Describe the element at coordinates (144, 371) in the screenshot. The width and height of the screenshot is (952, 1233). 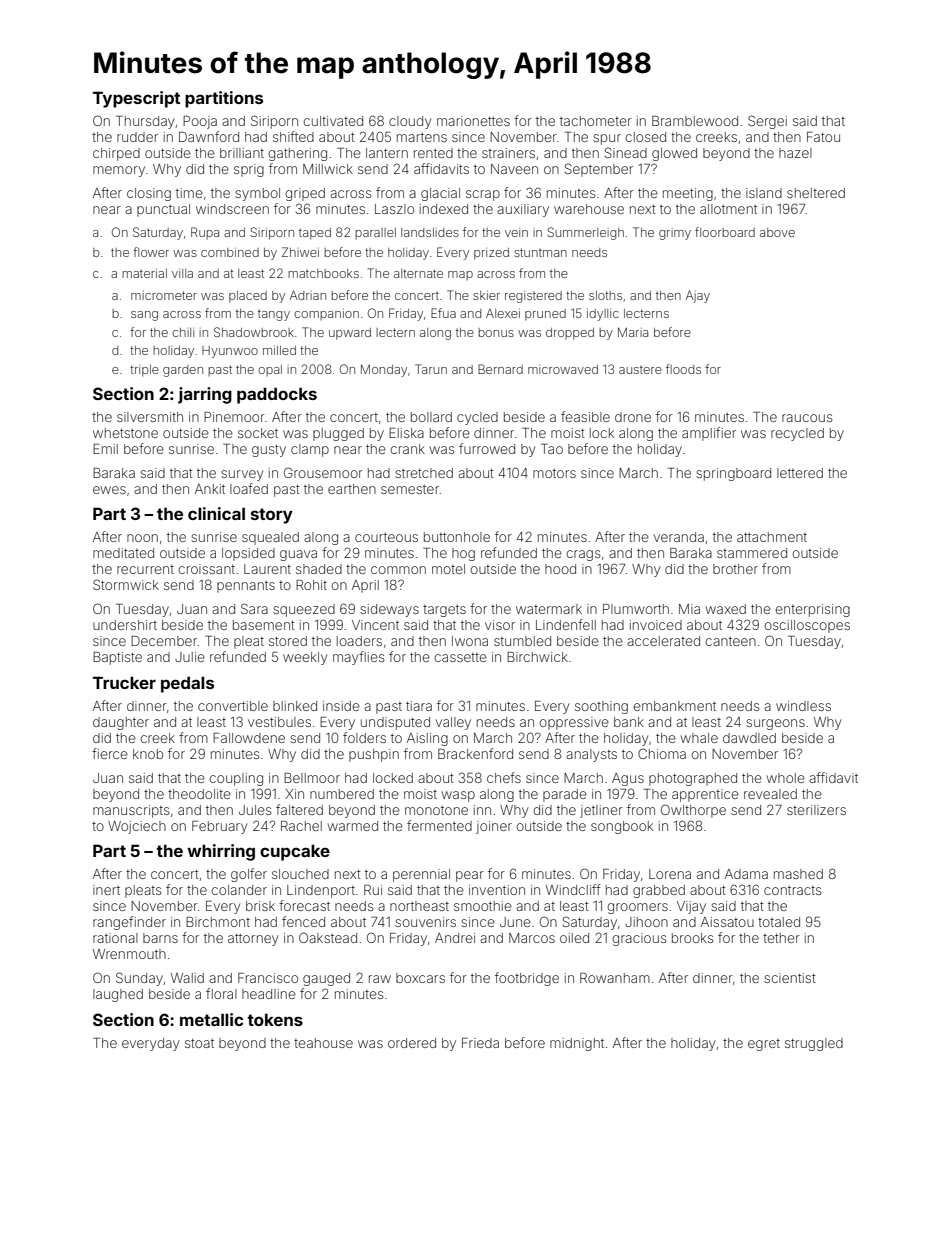
I see `triple` at that location.
